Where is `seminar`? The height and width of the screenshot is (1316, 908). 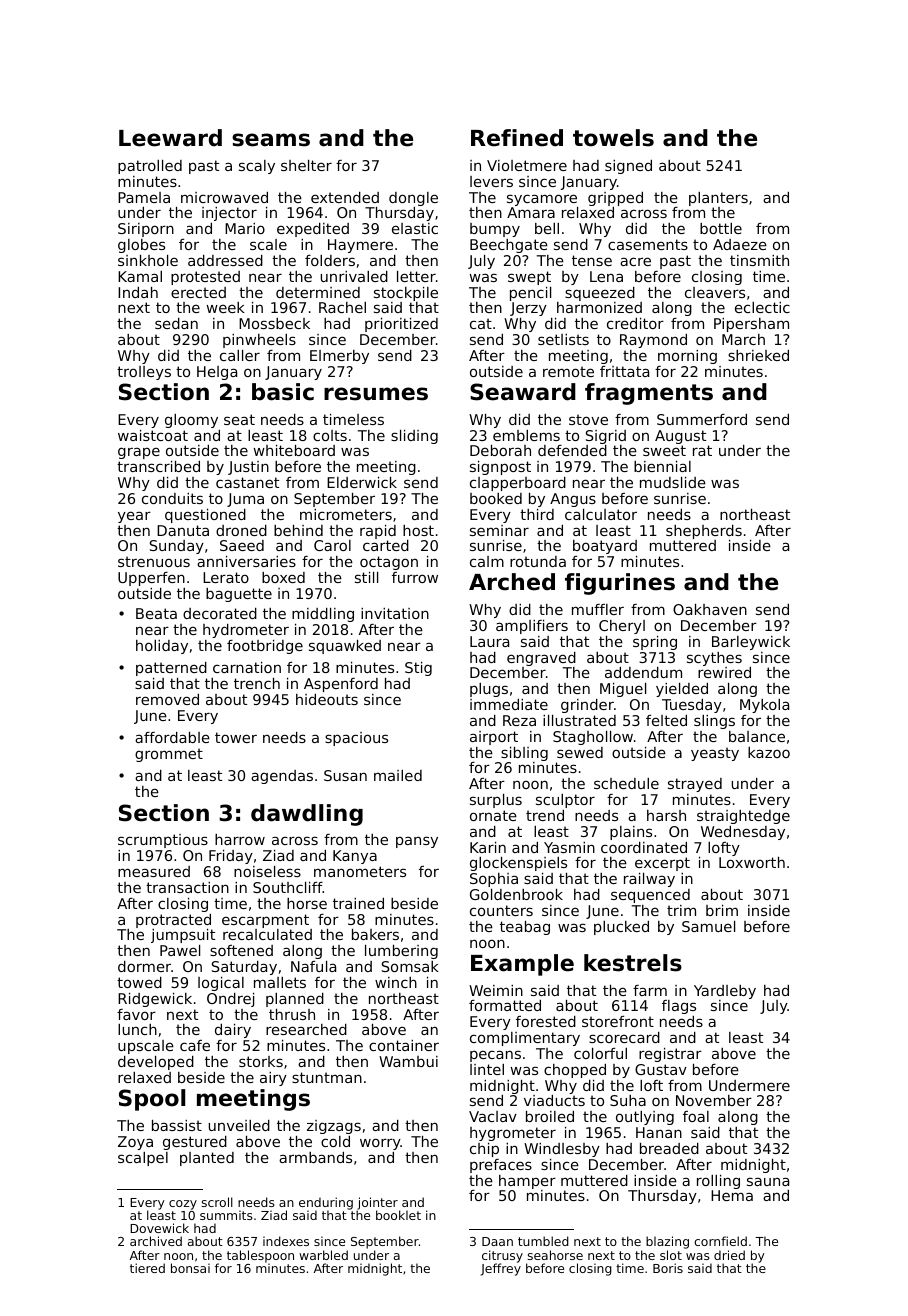
seminar is located at coordinates (499, 530).
